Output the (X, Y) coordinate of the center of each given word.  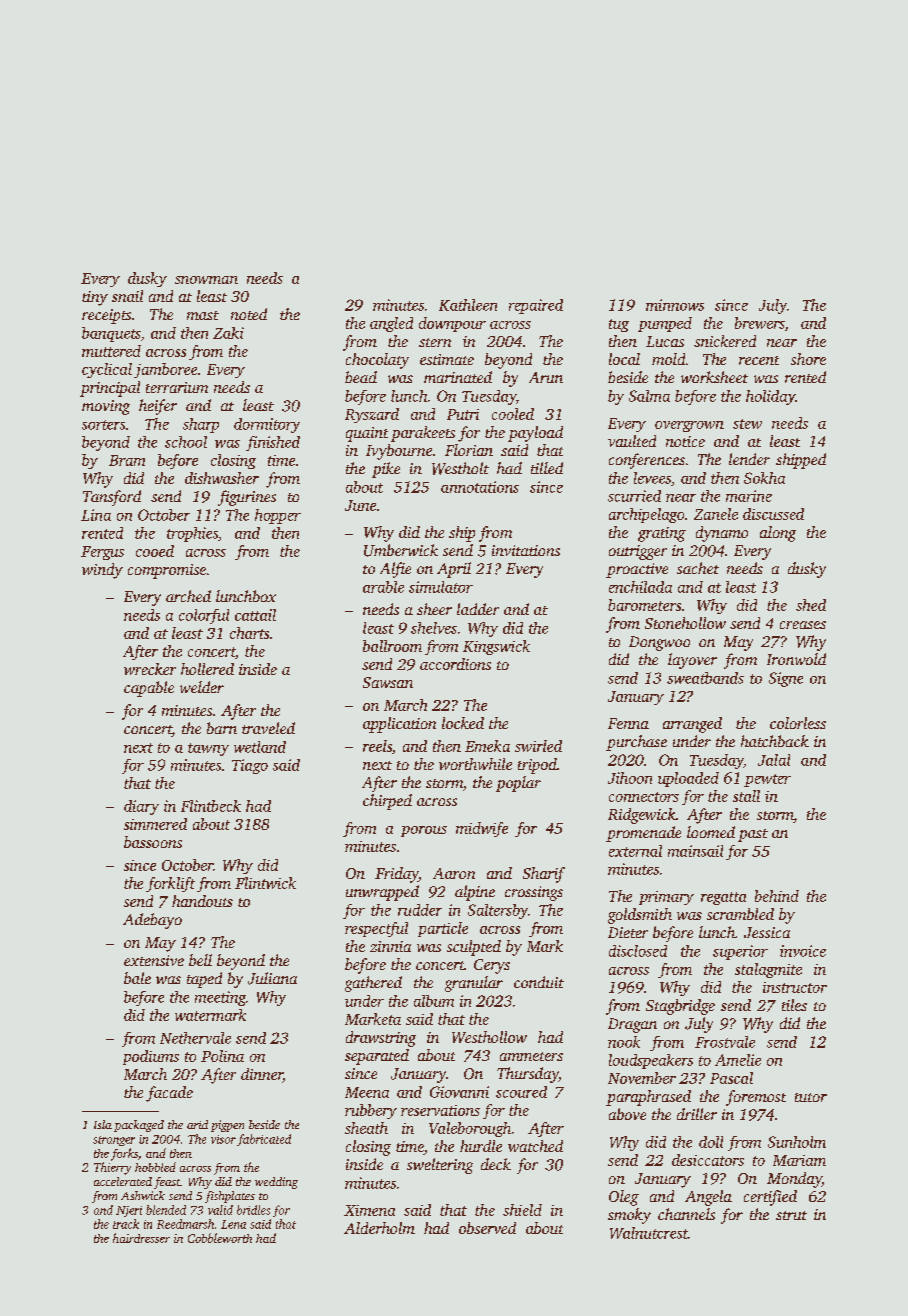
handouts (202, 901)
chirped (387, 802)
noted (249, 314)
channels (686, 1214)
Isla (103, 1124)
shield (522, 1210)
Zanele (716, 514)
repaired (536, 306)
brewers (760, 323)
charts (249, 633)
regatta (723, 898)
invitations (526, 550)
